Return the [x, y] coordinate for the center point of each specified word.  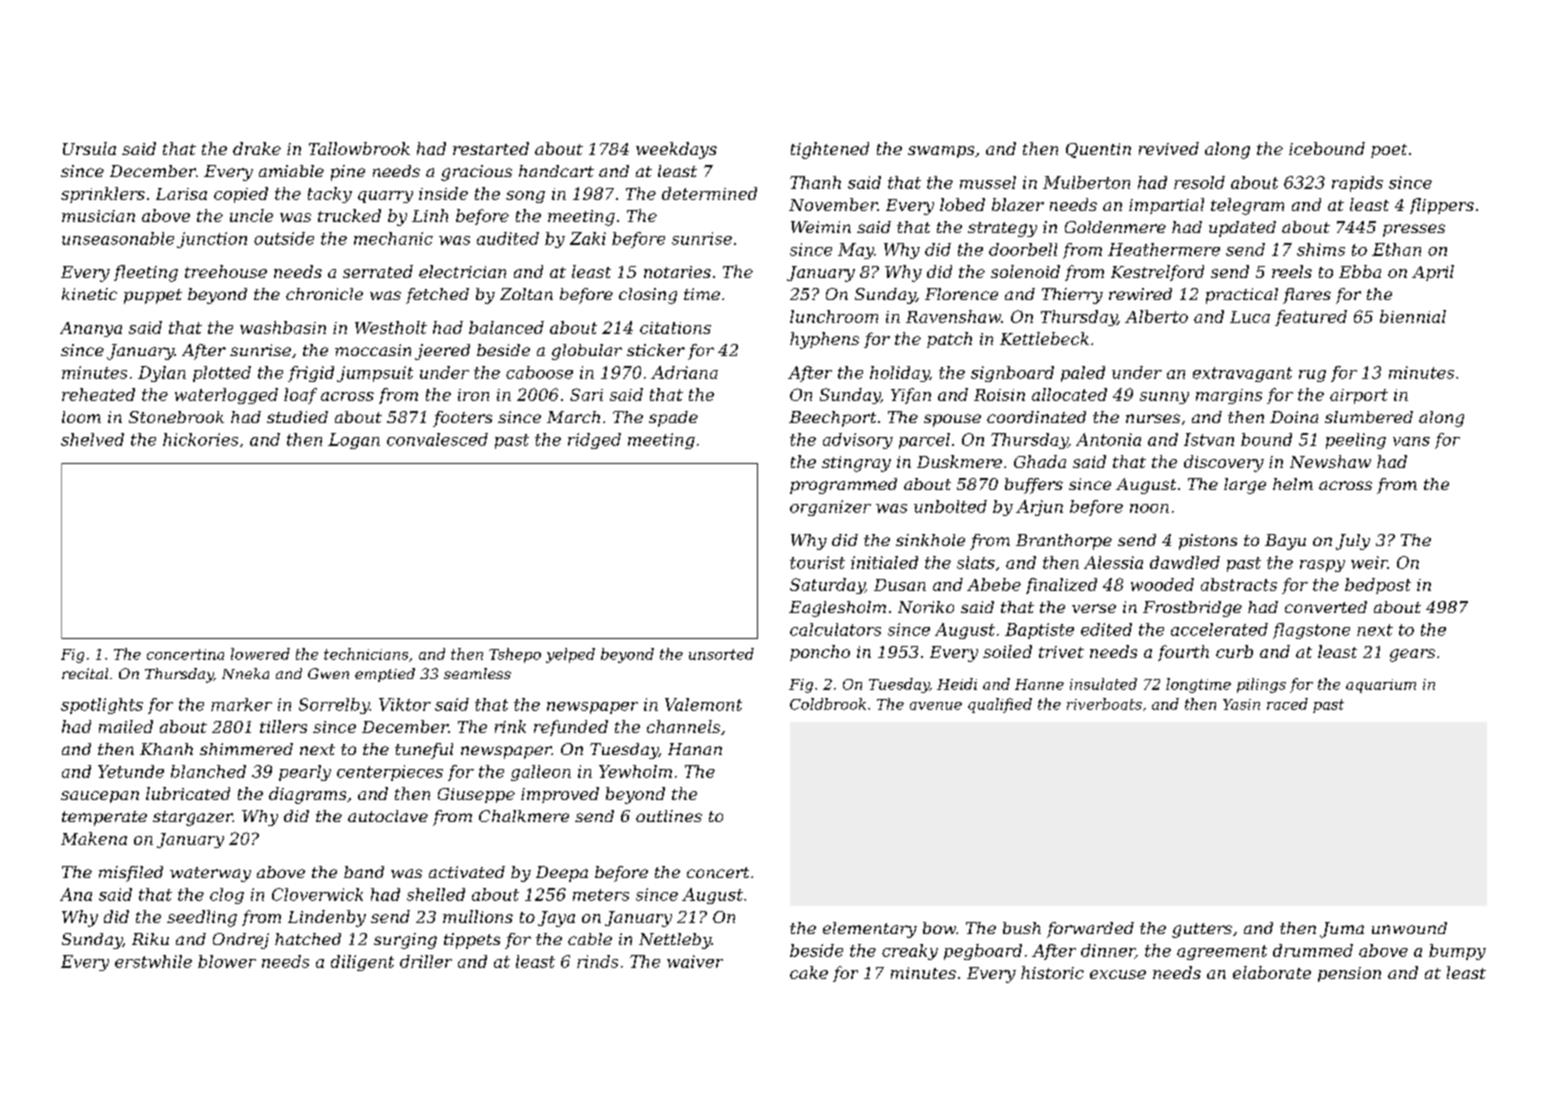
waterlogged [226, 396]
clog [227, 896]
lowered [260, 654]
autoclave [388, 816]
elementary [870, 930]
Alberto [1156, 316]
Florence [961, 294]
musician [98, 216]
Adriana [684, 372]
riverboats [1104, 704]
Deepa [562, 874]
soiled [1007, 651]
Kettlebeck [1044, 338]
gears [1412, 655]
